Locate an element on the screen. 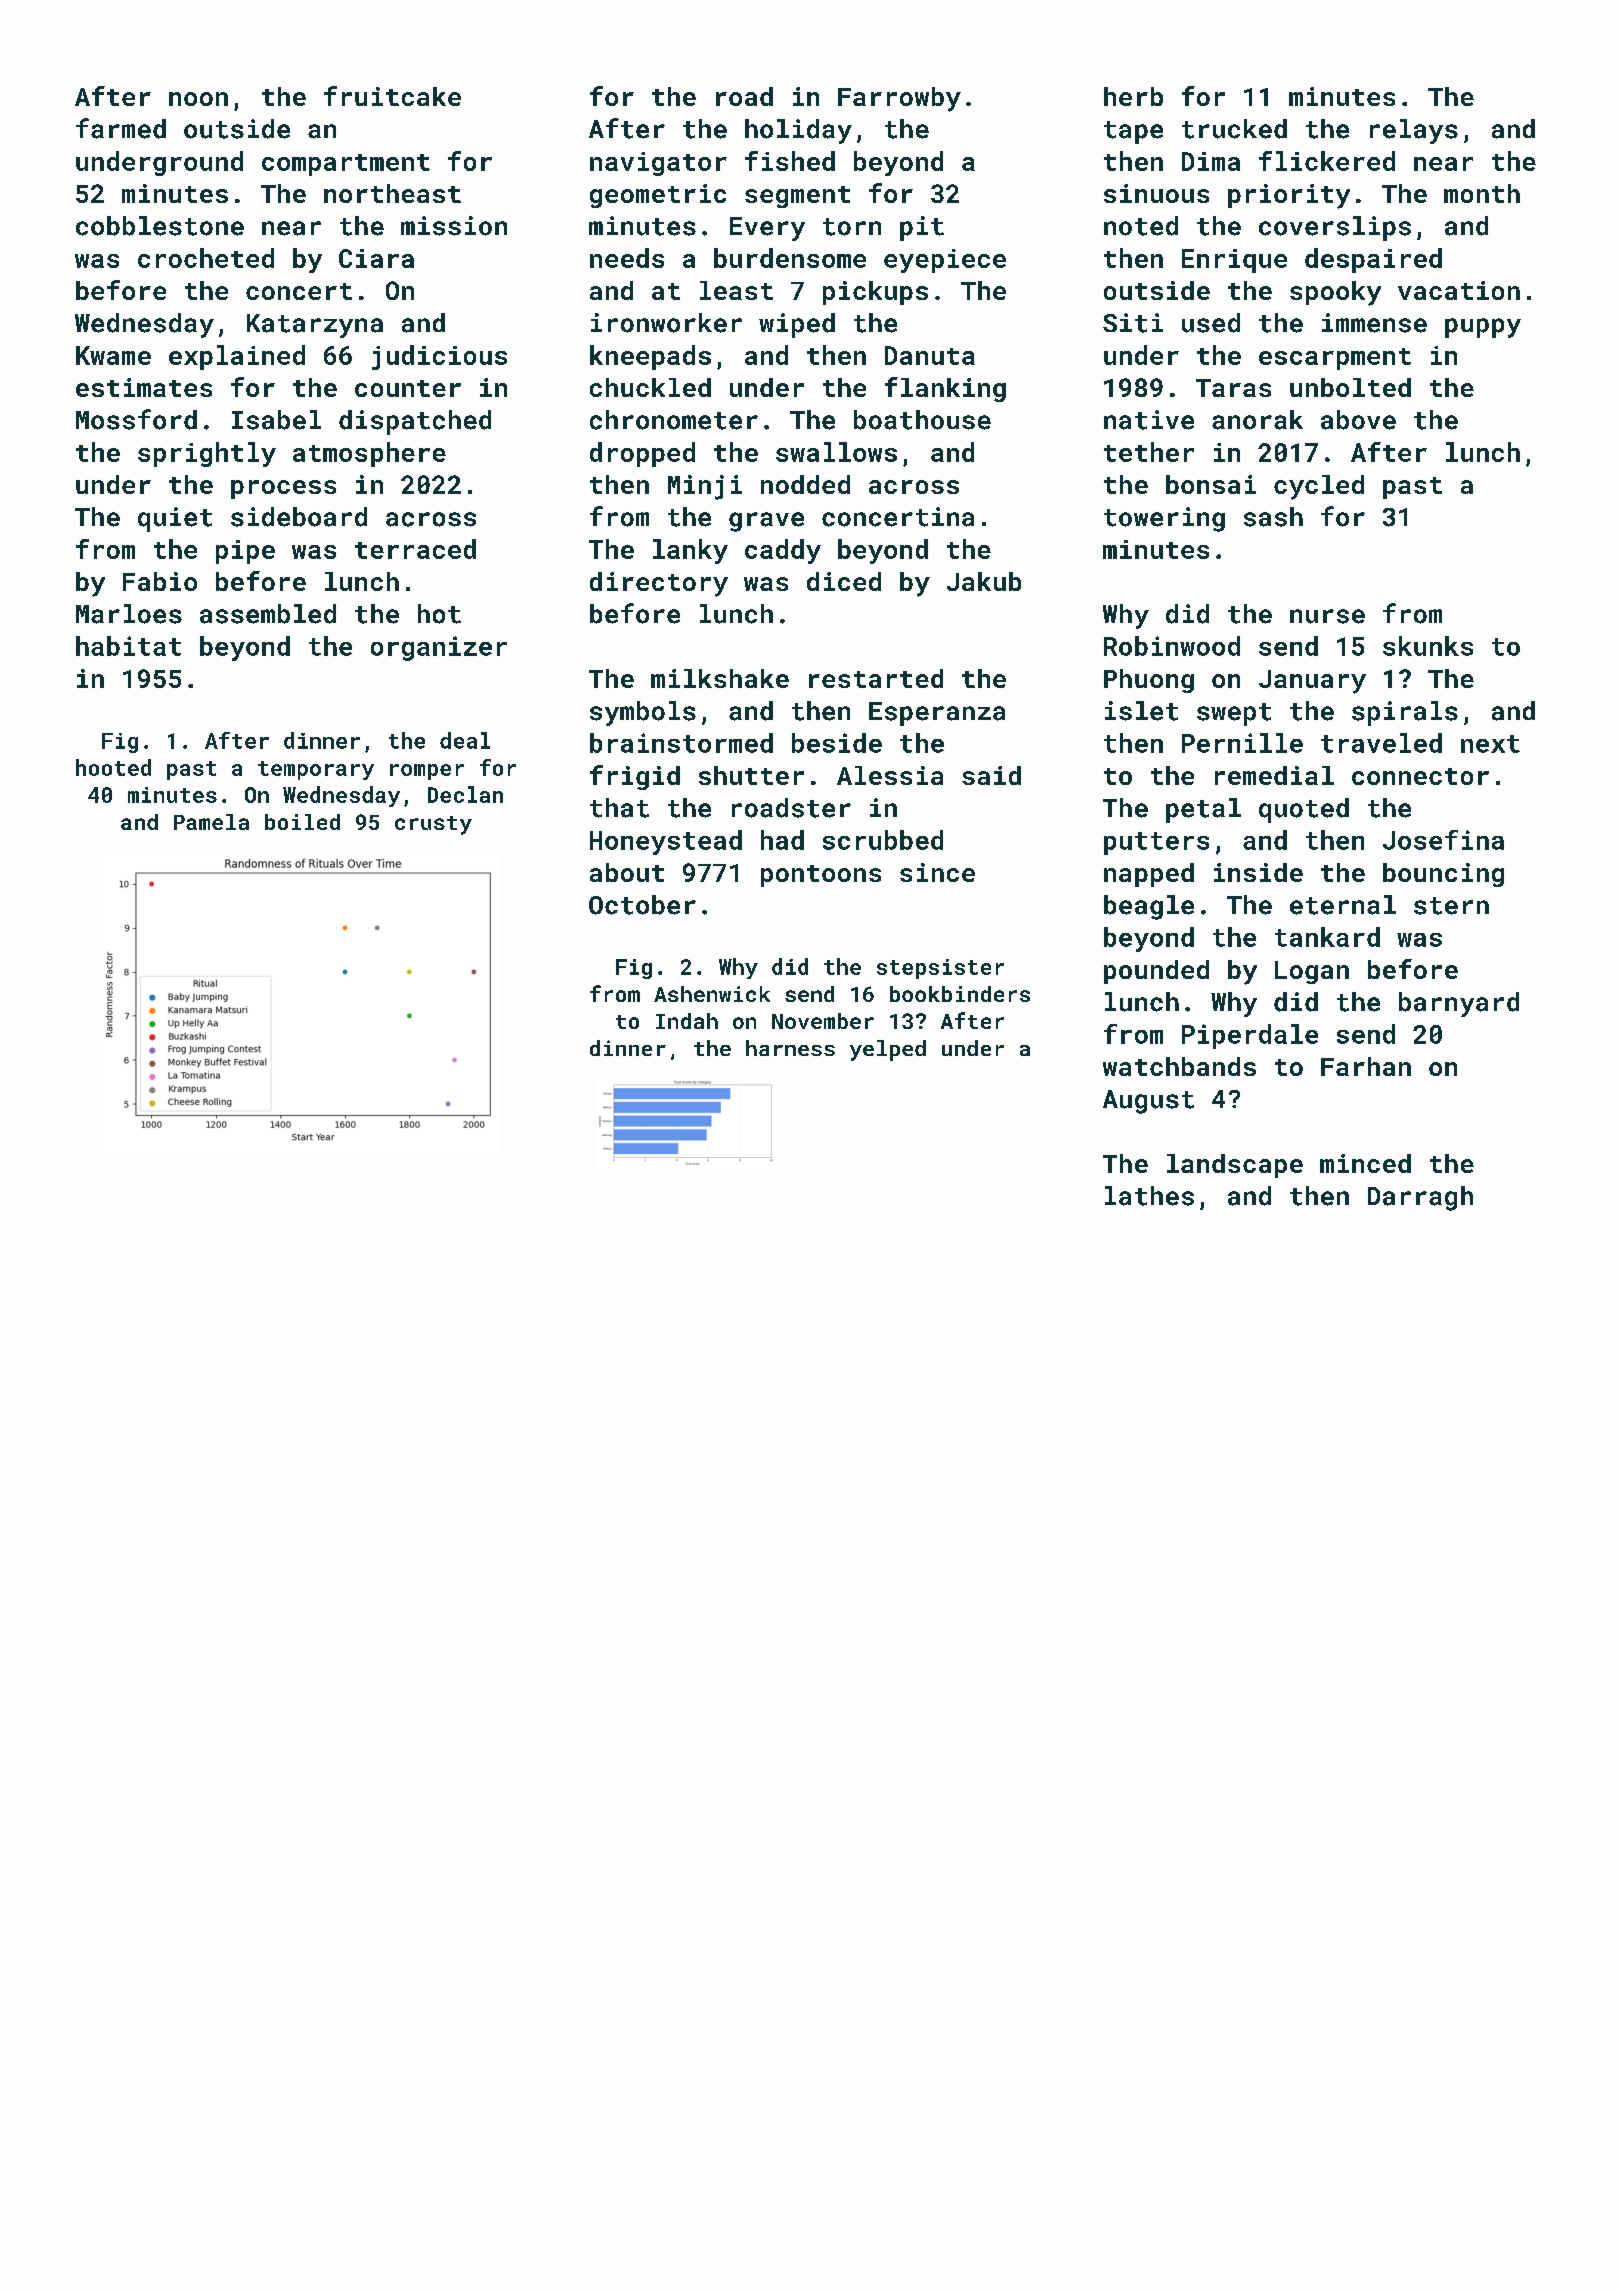 Image resolution: width=1620 pixels, height=2292 pixels. Darragh is located at coordinates (1420, 1198).
